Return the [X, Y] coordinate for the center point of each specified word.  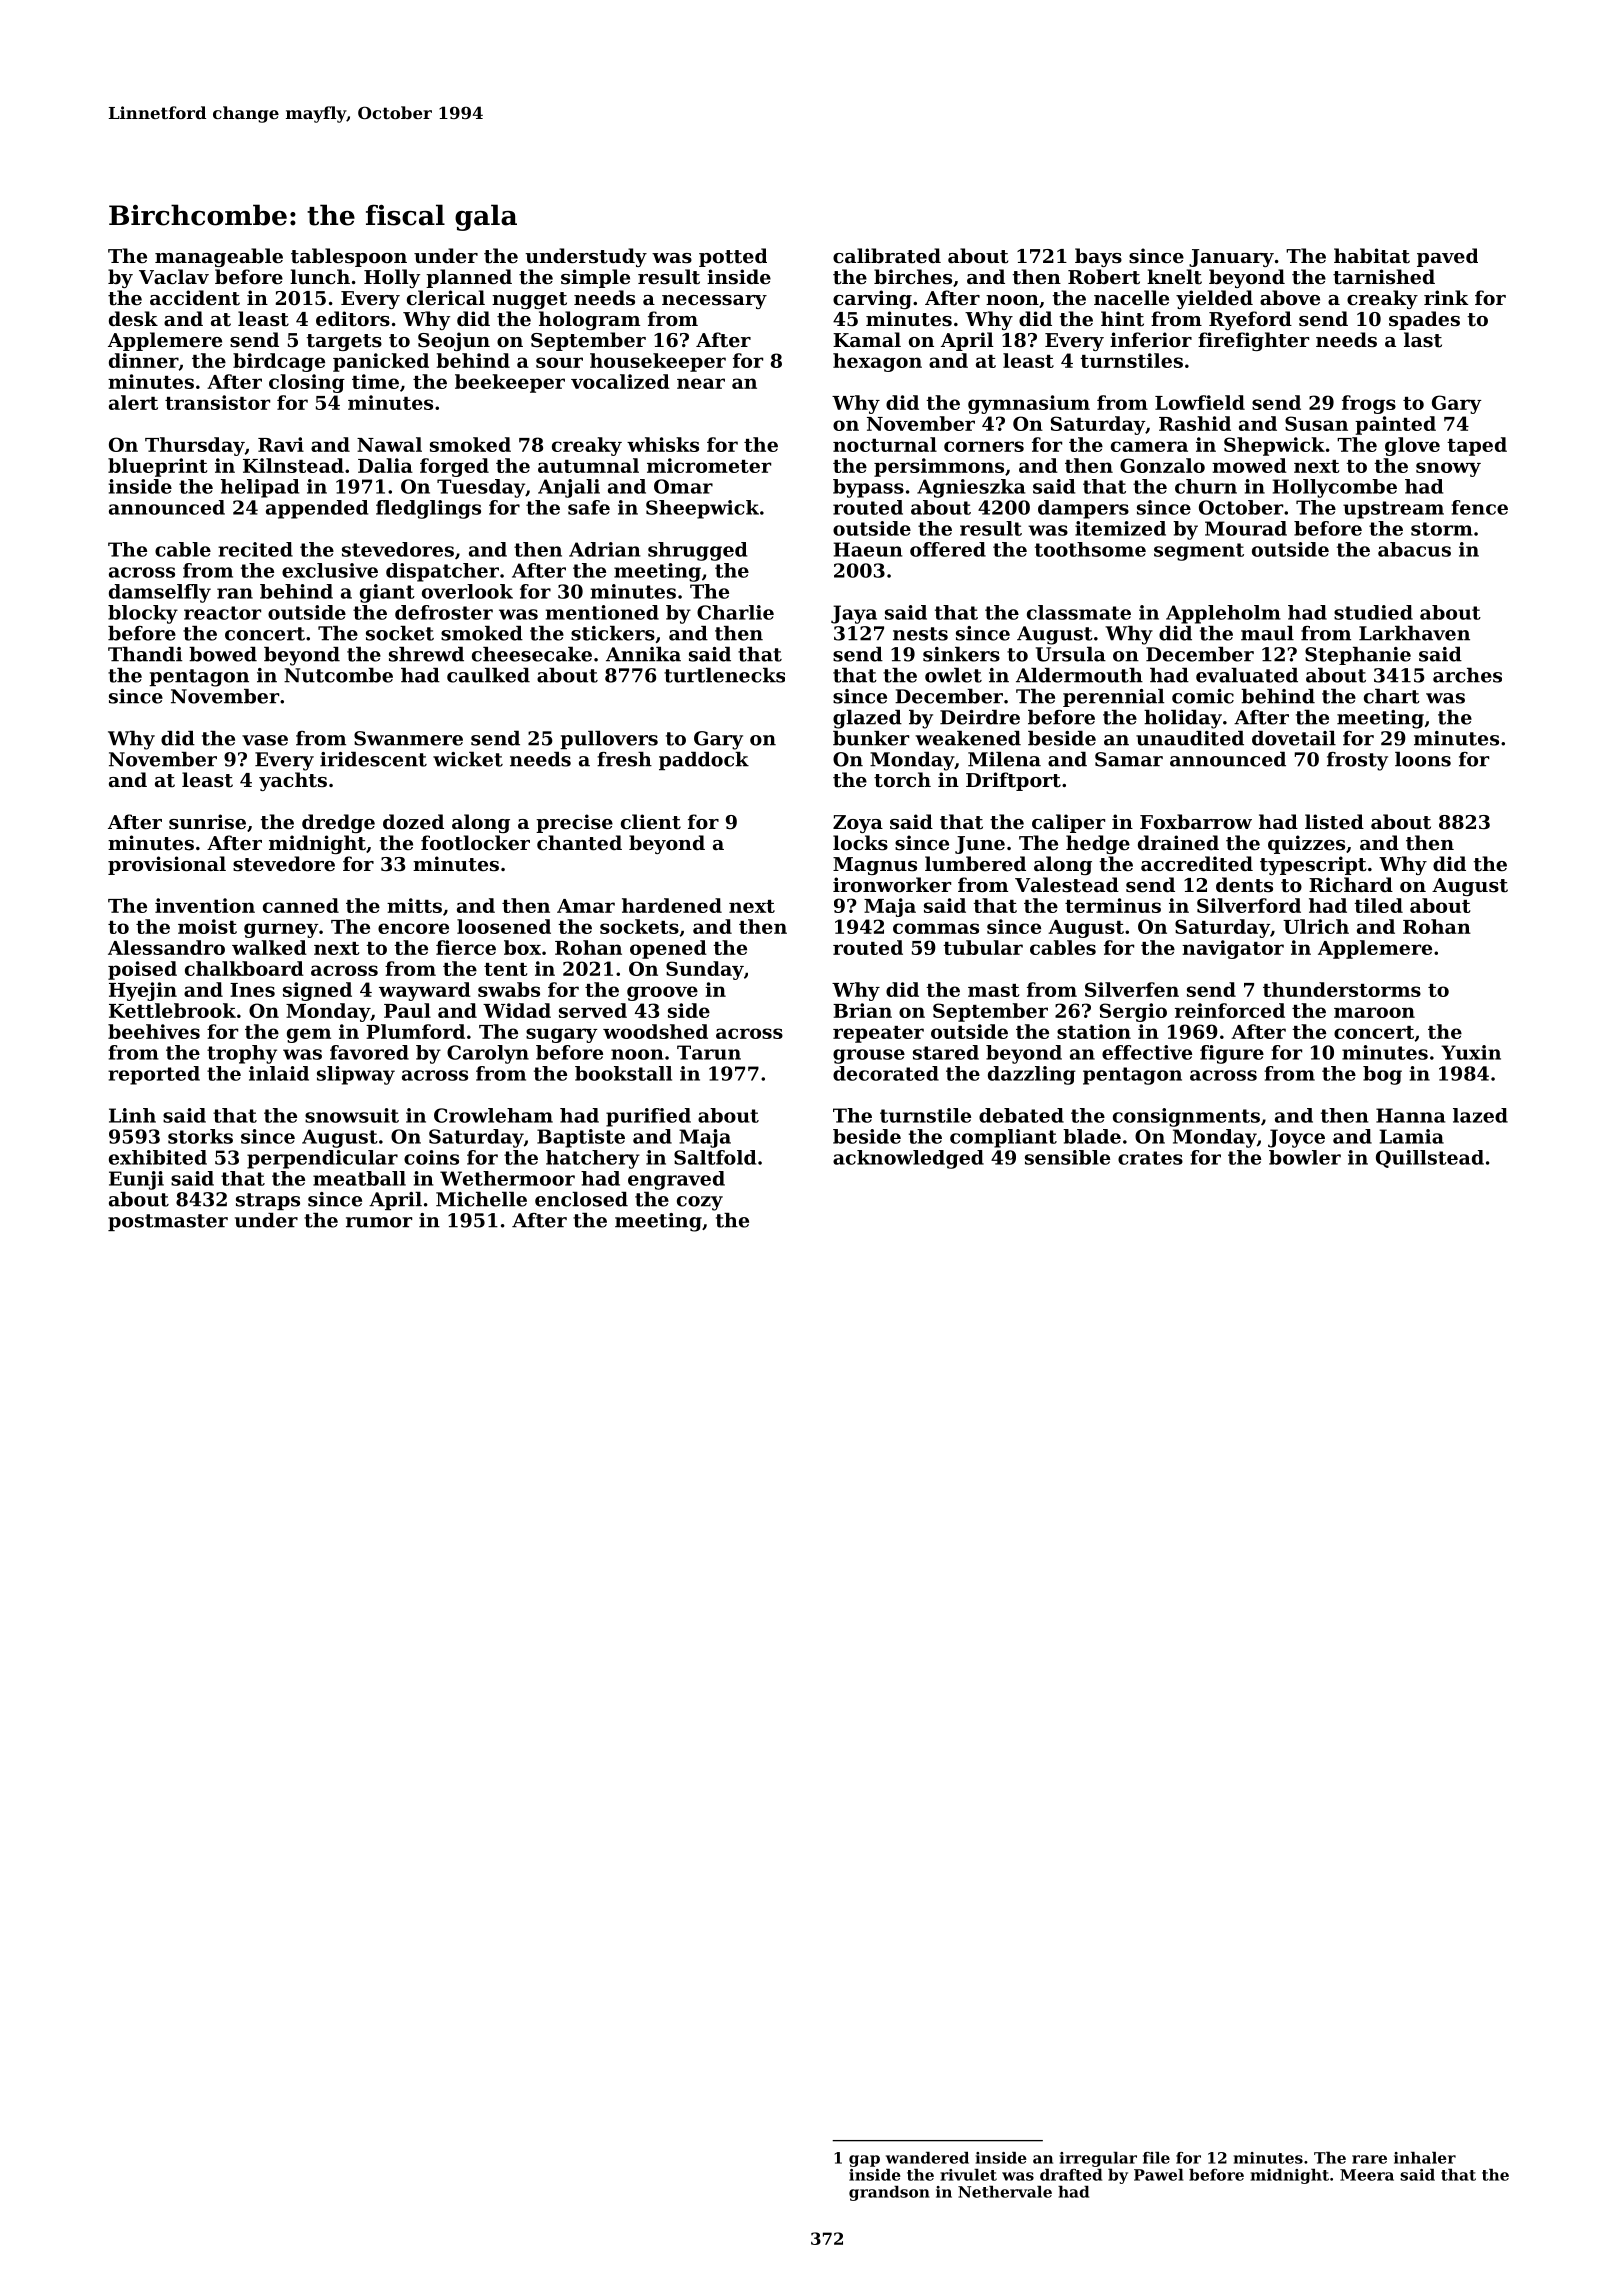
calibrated [887, 255]
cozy [700, 1203]
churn [1206, 486]
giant [387, 593]
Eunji [136, 1180]
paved [1447, 257]
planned [469, 278]
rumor [379, 1222]
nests [920, 634]
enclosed [581, 1199]
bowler [1305, 1157]
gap [864, 2161]
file [1156, 2158]
